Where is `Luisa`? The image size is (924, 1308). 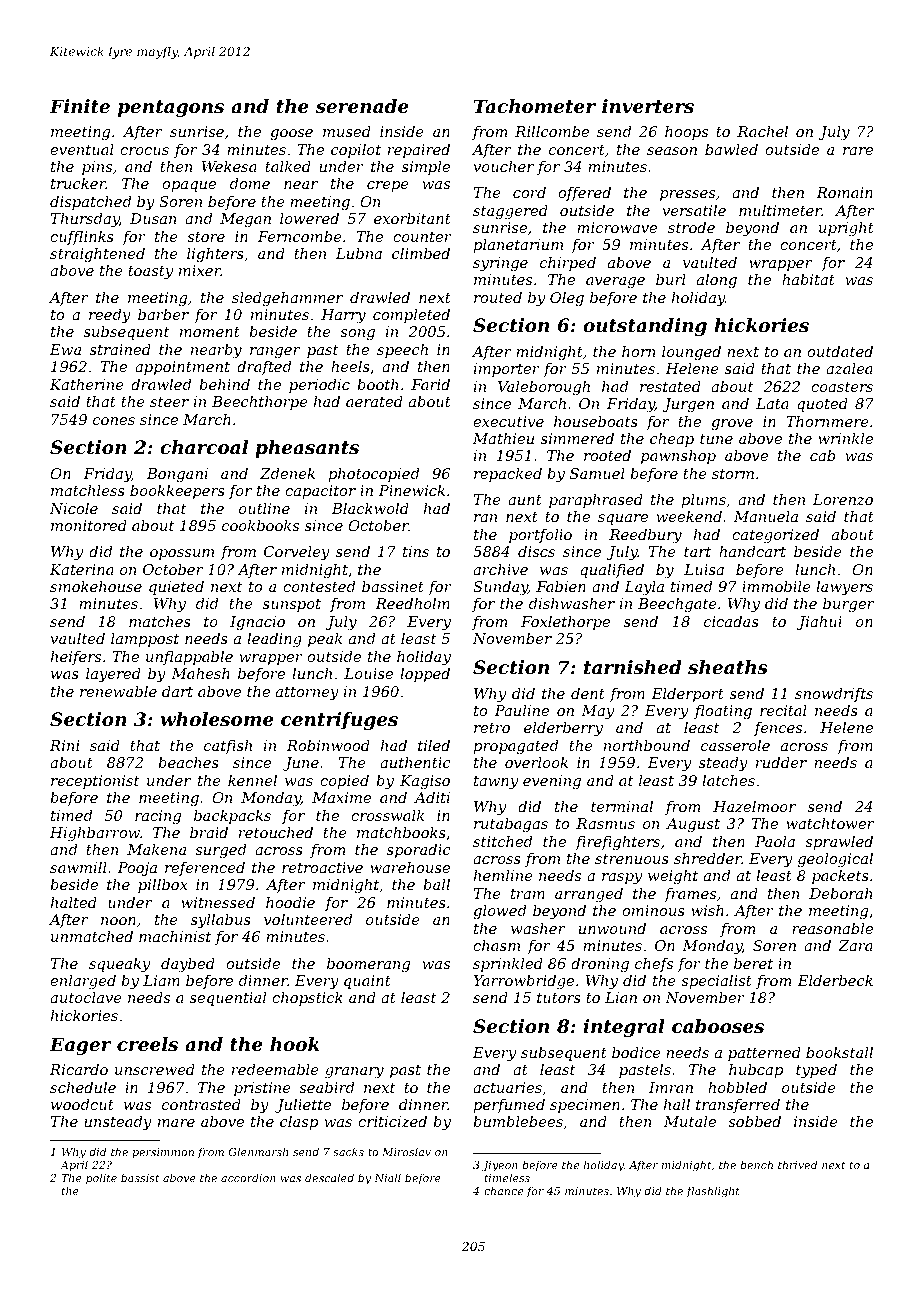
Luisa is located at coordinates (704, 569).
